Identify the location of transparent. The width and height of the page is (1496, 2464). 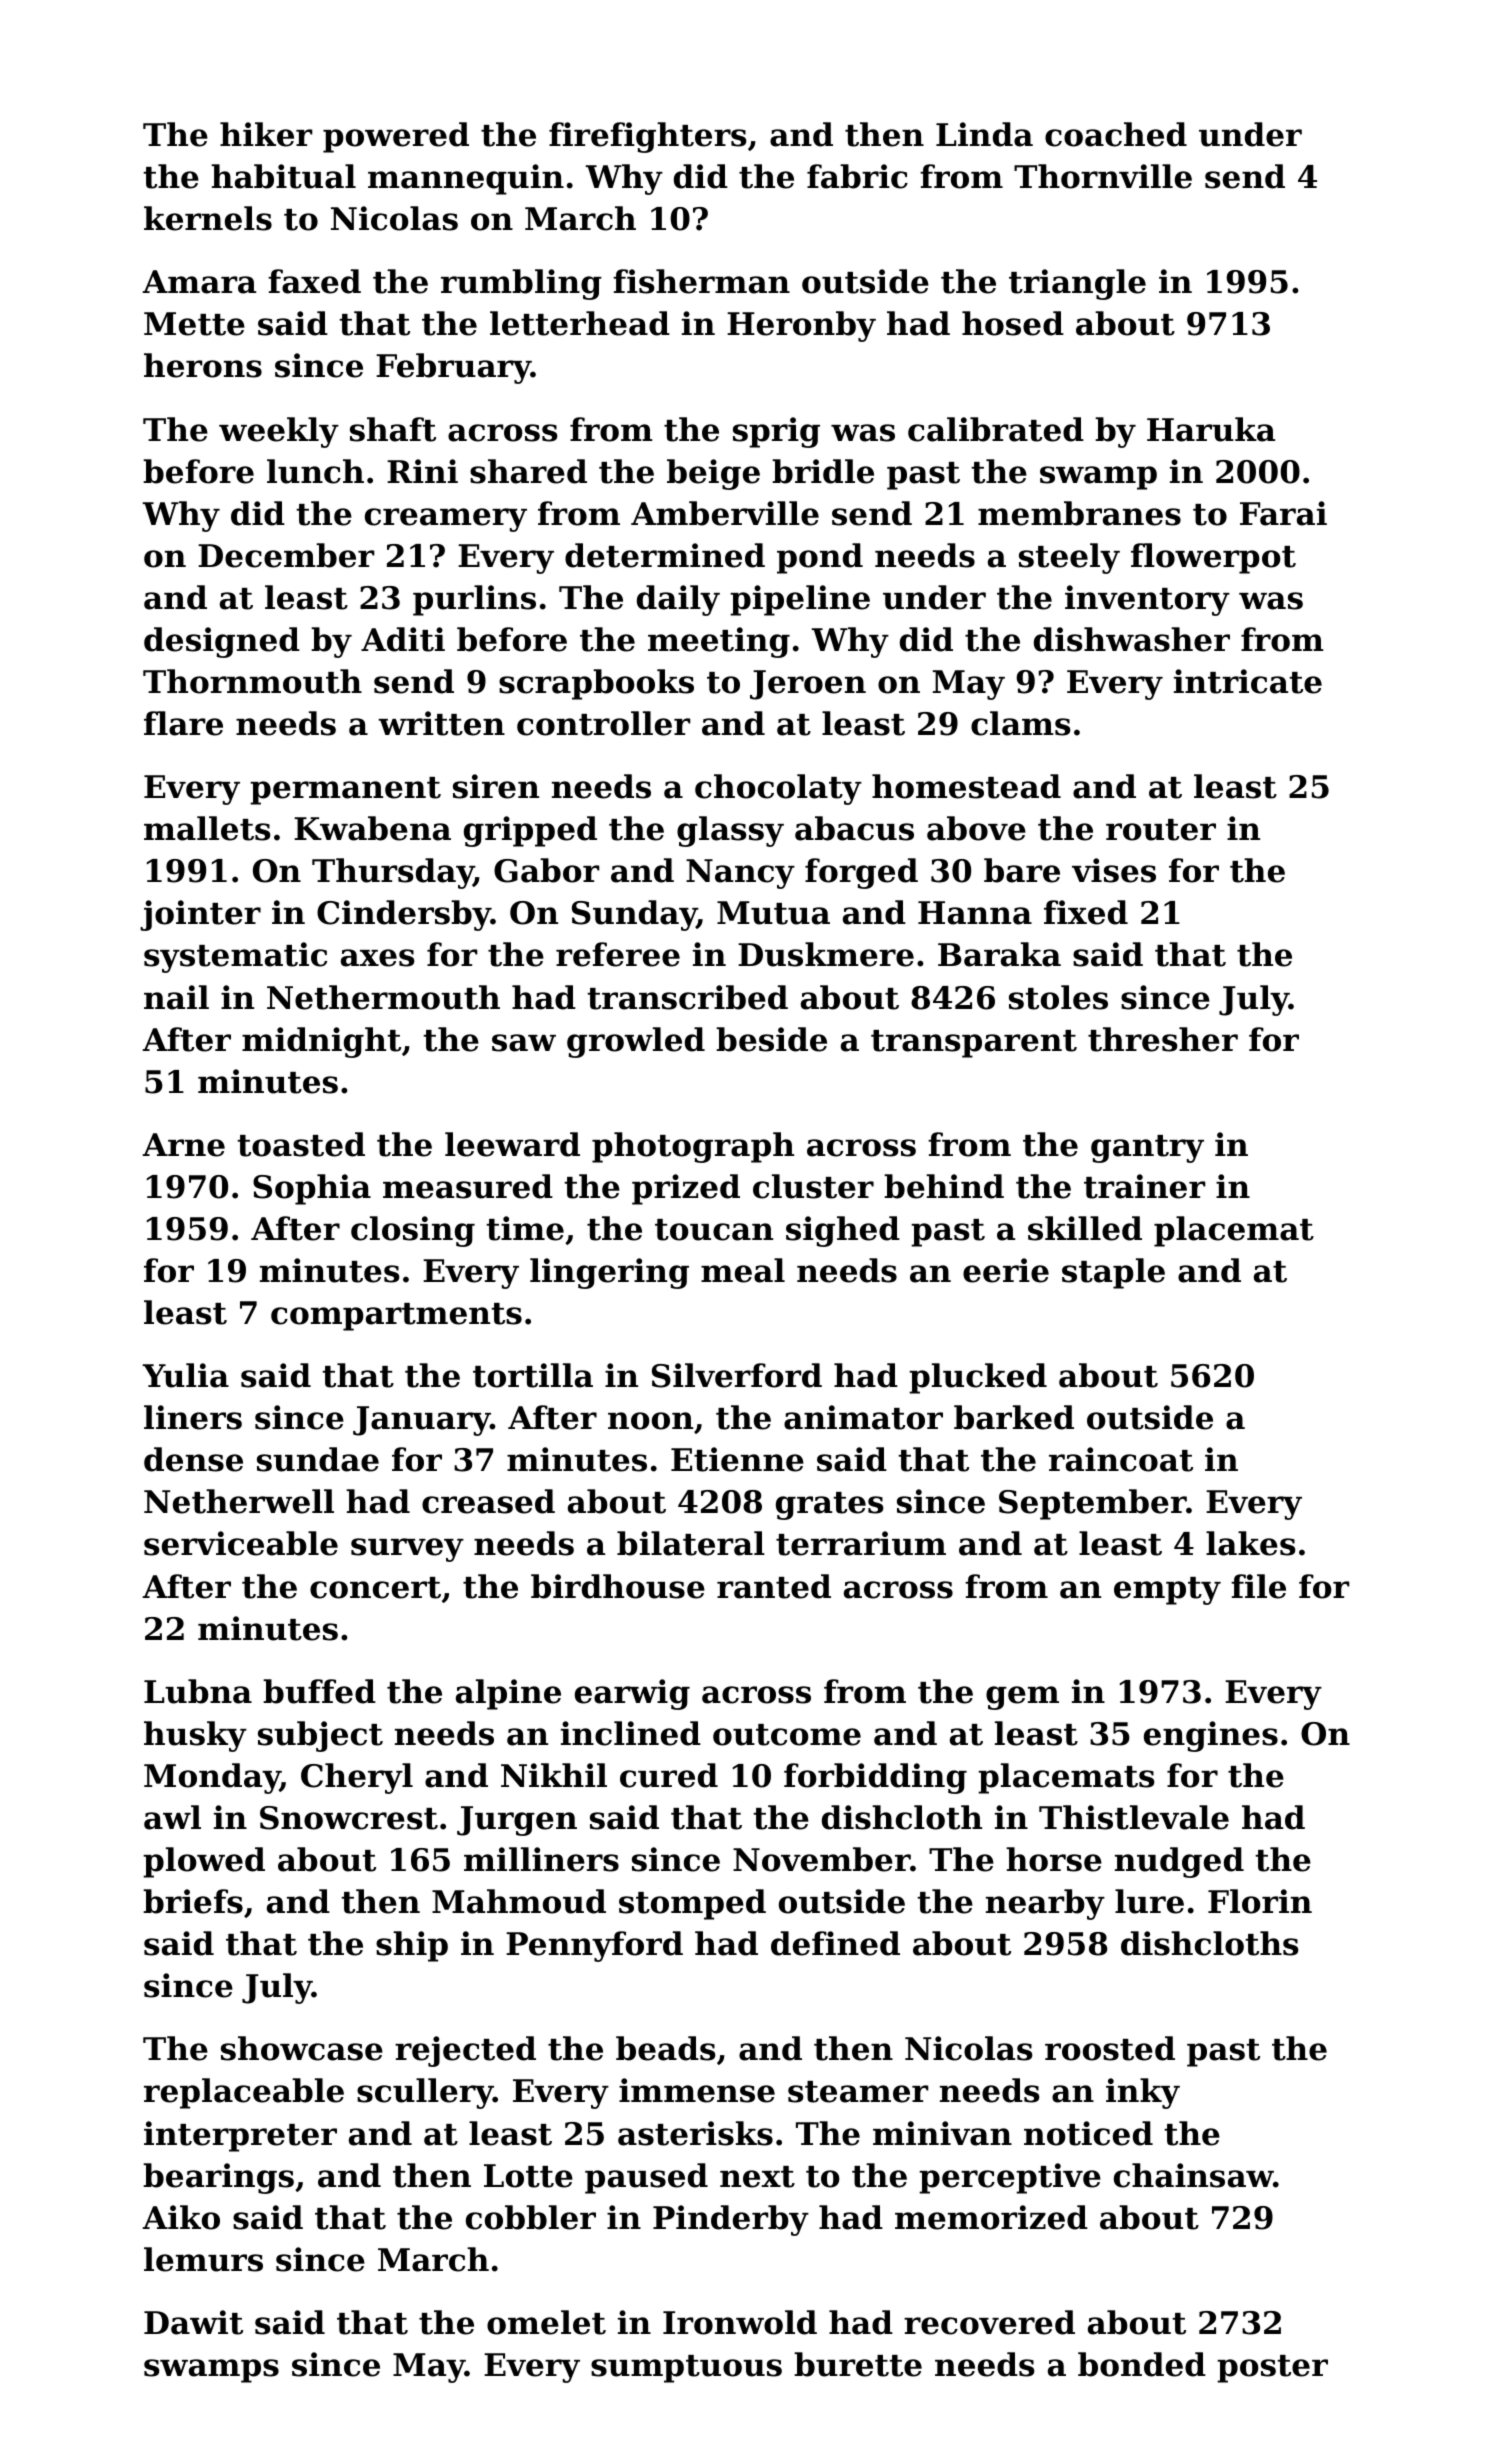
(974, 1044).
